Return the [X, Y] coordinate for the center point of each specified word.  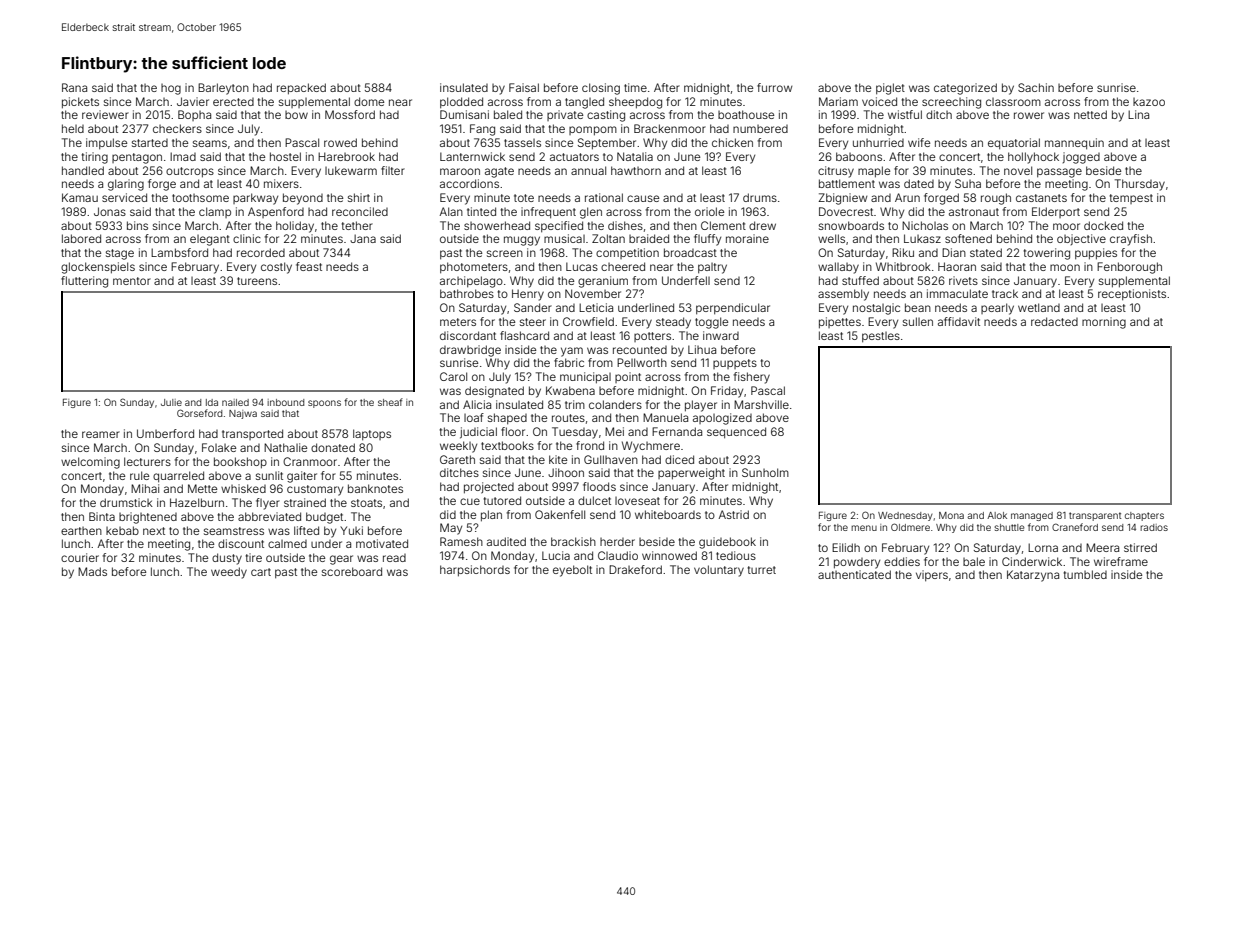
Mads [92, 571]
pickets [80, 103]
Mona [951, 515]
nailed [235, 402]
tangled [584, 103]
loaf [474, 417]
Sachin [1036, 87]
